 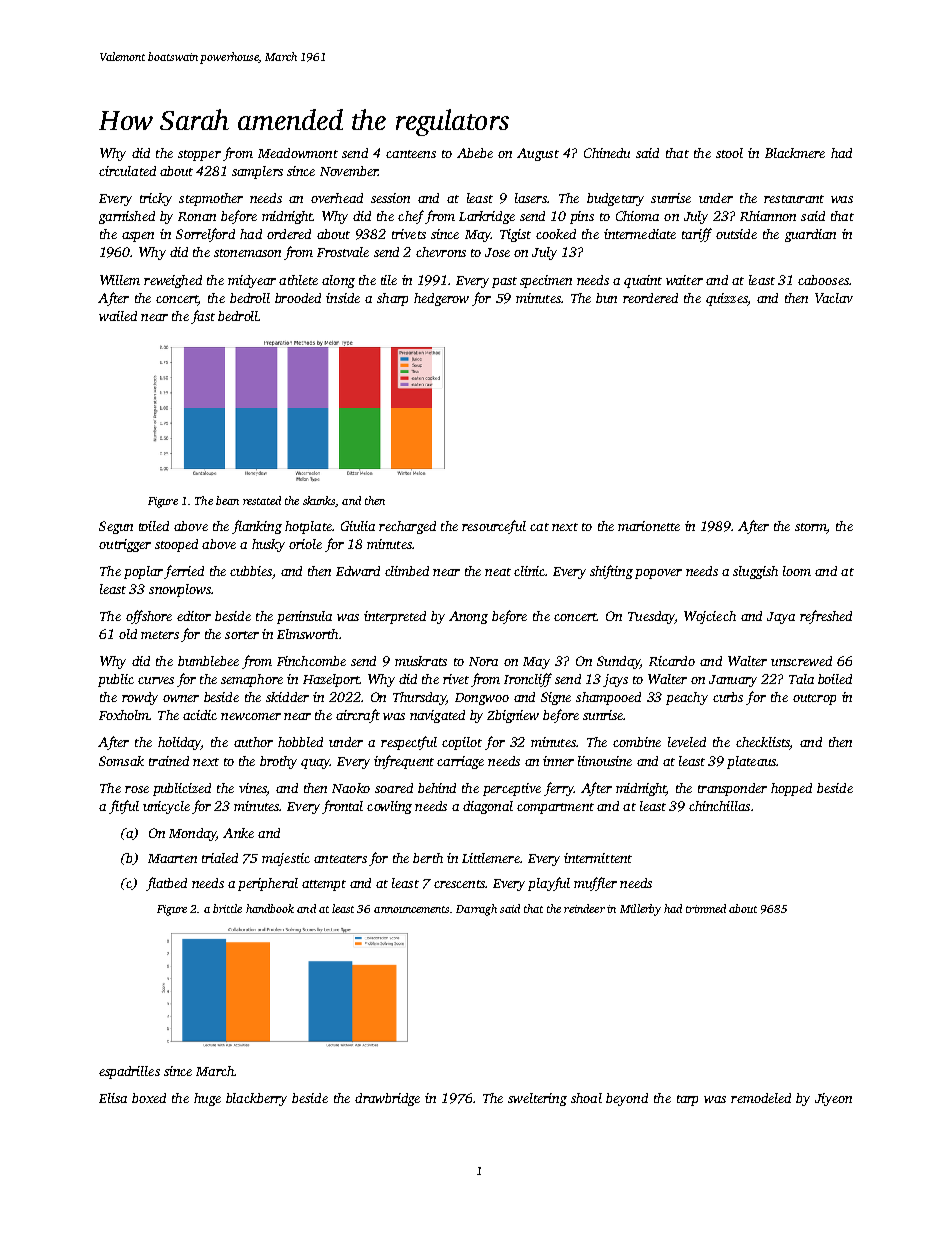 I want to click on bun, so click(x=606, y=298).
